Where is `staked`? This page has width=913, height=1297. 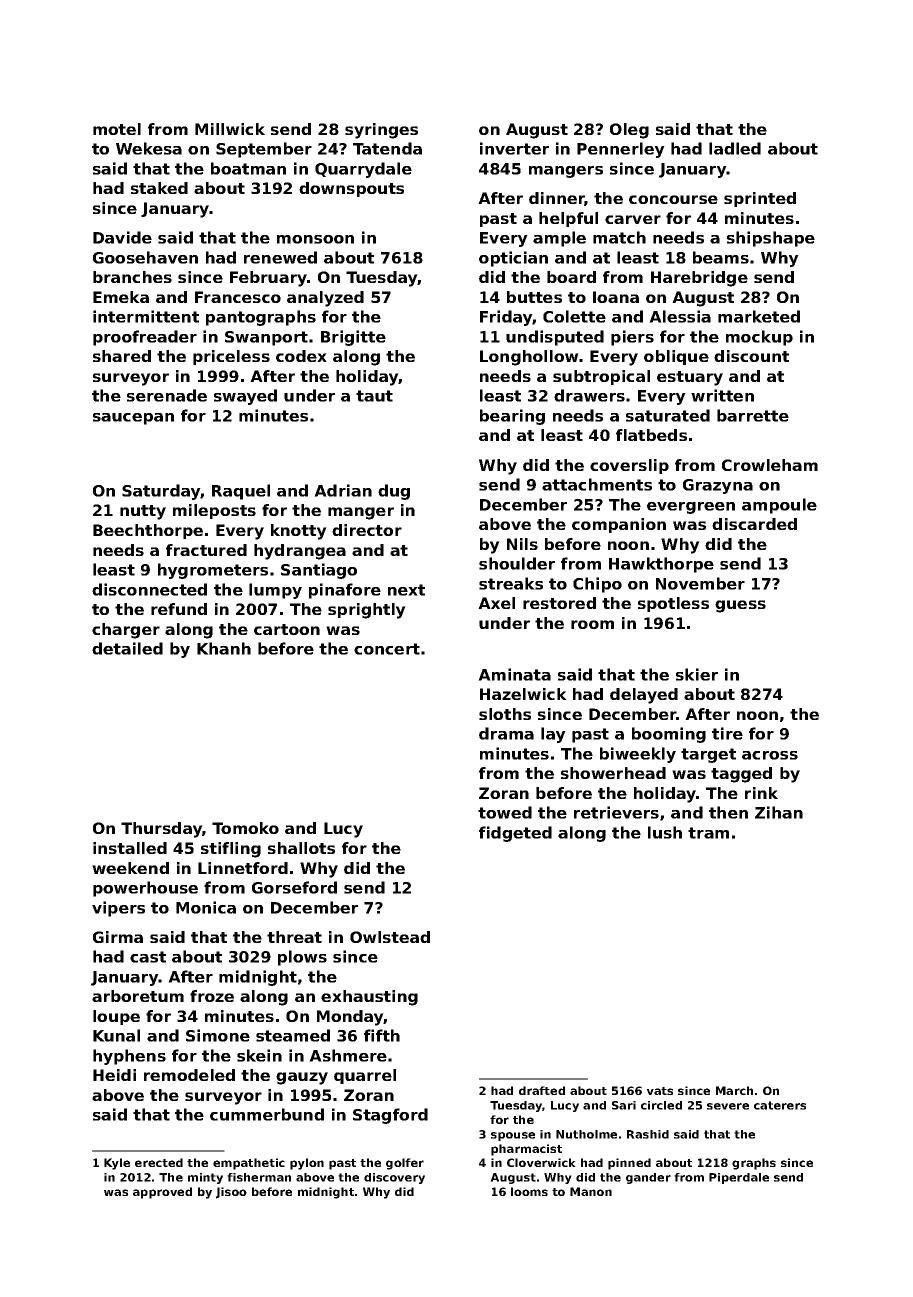 staked is located at coordinates (159, 188).
